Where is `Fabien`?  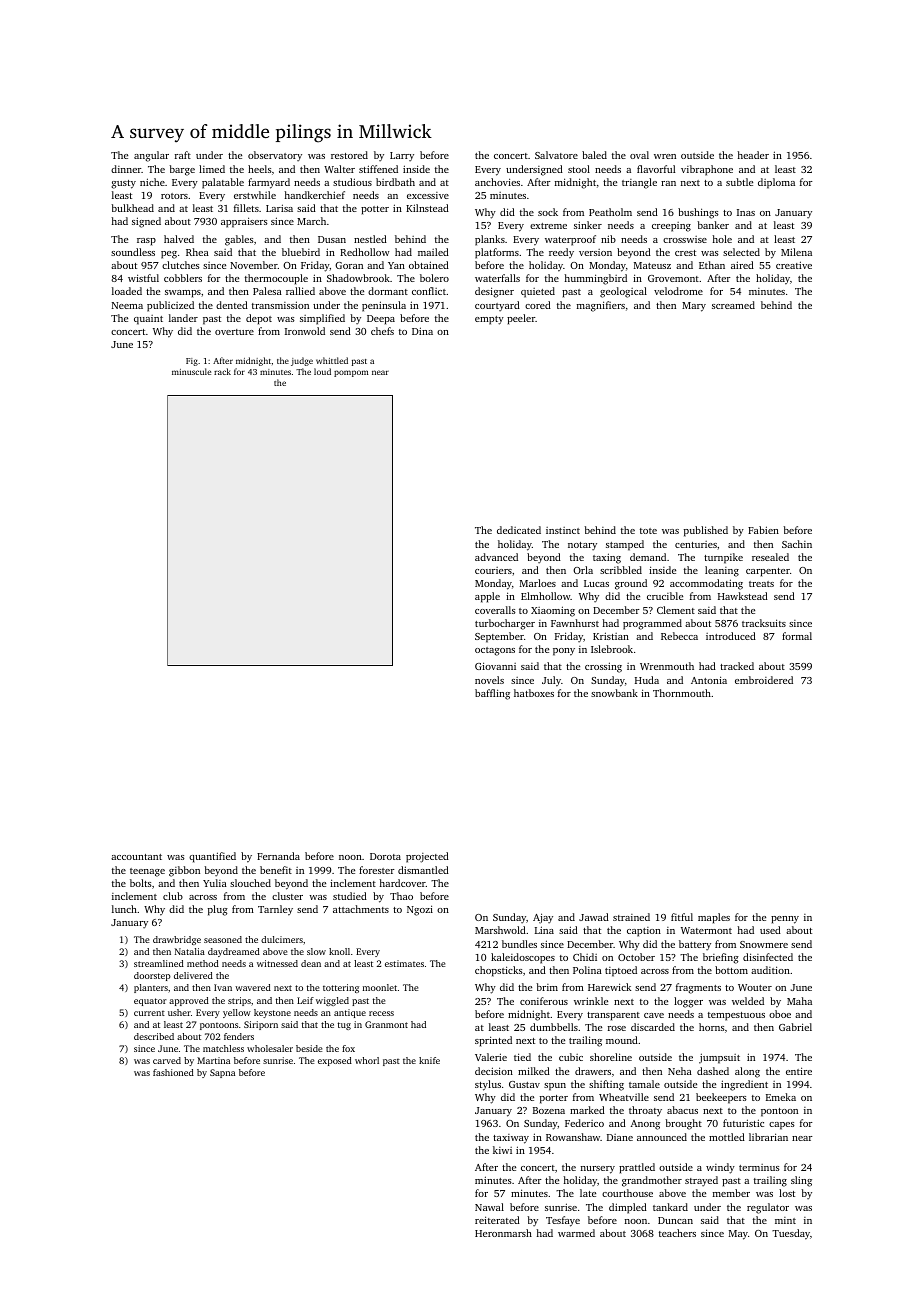
Fabien is located at coordinates (763, 530).
